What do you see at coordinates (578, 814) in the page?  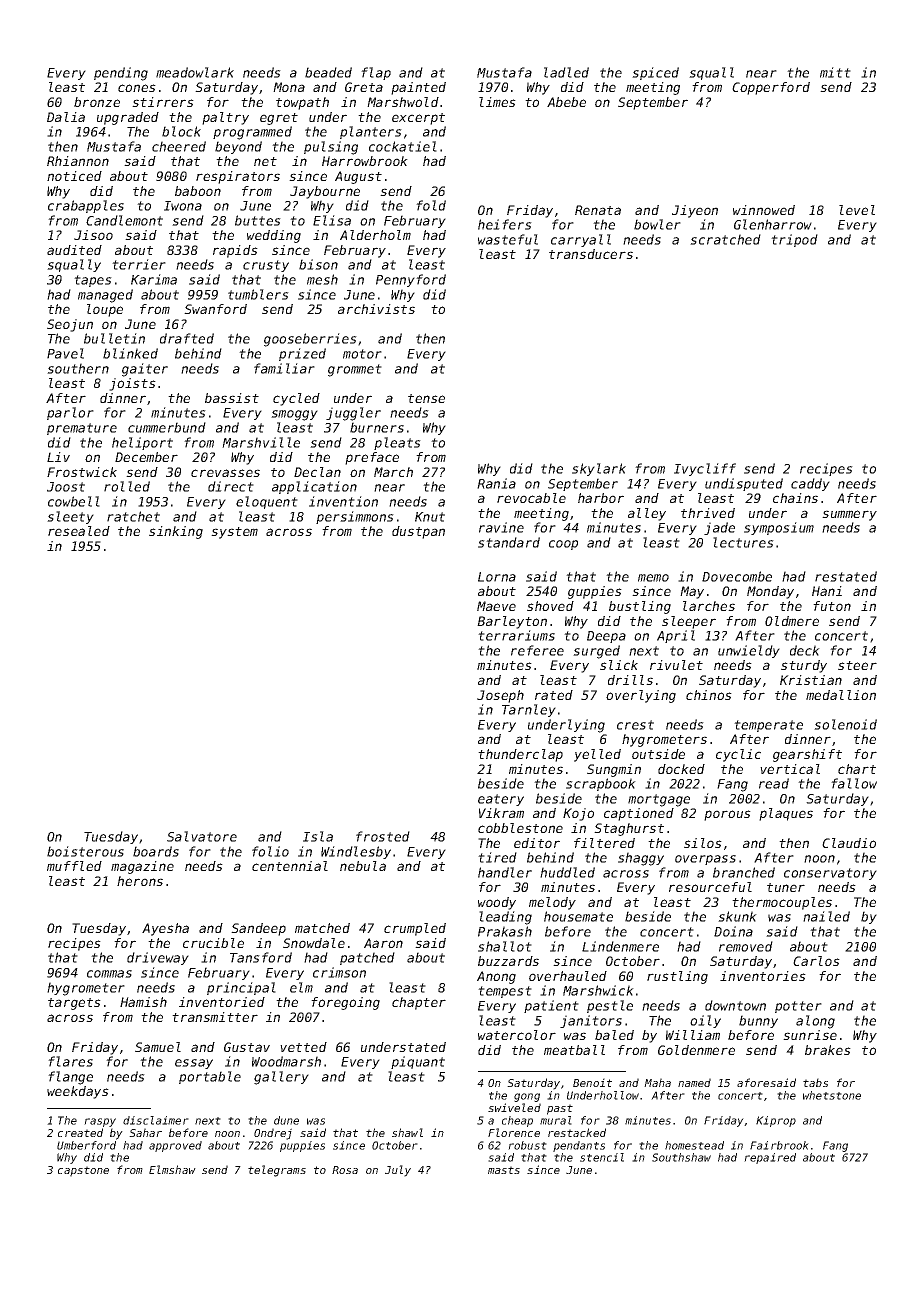 I see `Kojo` at bounding box center [578, 814].
